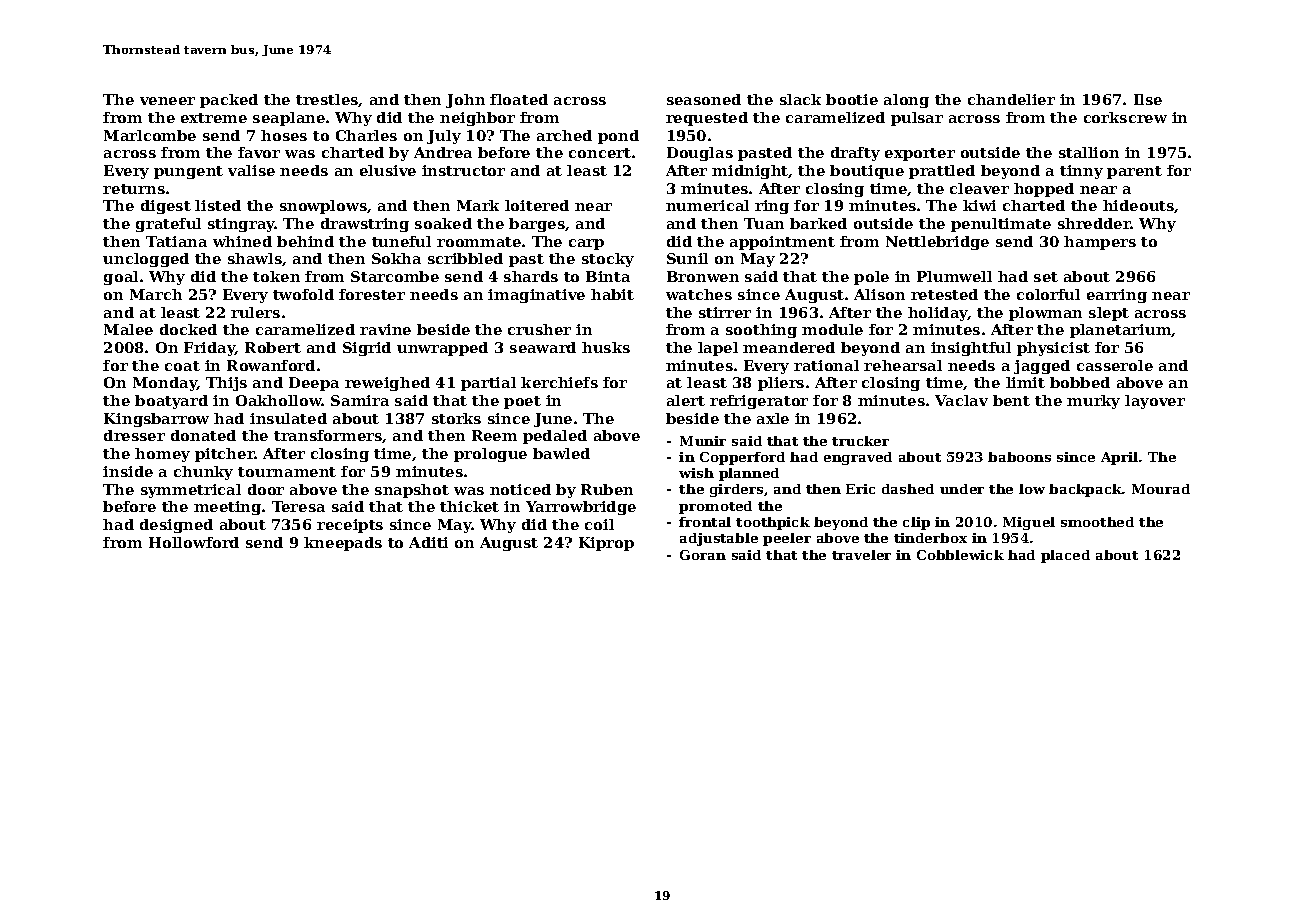  What do you see at coordinates (707, 119) in the page?
I see `requested` at bounding box center [707, 119].
